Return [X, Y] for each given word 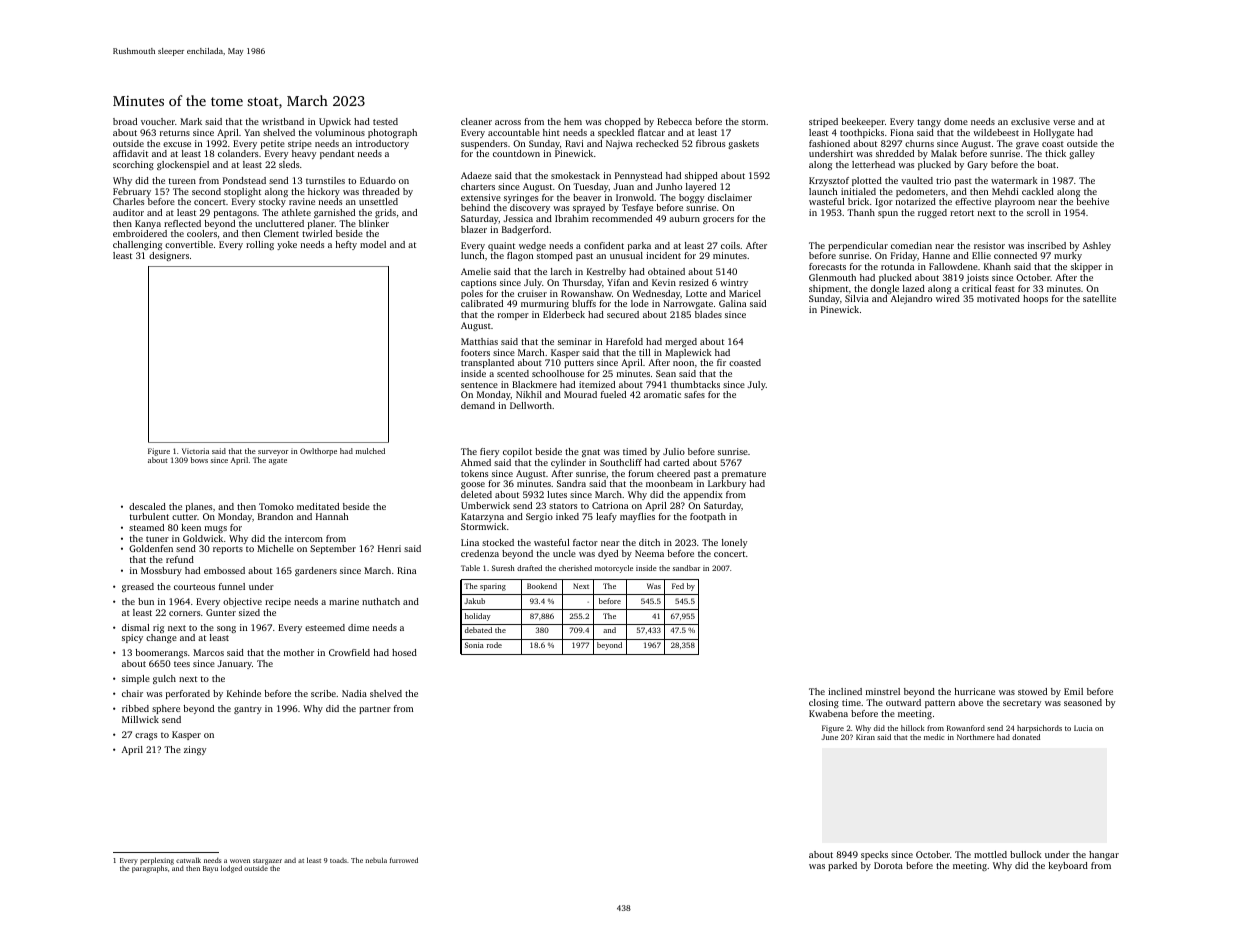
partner [375, 710]
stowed [1032, 691]
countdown [516, 153]
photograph [392, 133]
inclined [845, 691]
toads [338, 860]
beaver [587, 197]
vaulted [917, 180]
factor [585, 542]
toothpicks [862, 133]
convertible [189, 244]
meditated [318, 506]
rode [494, 645]
